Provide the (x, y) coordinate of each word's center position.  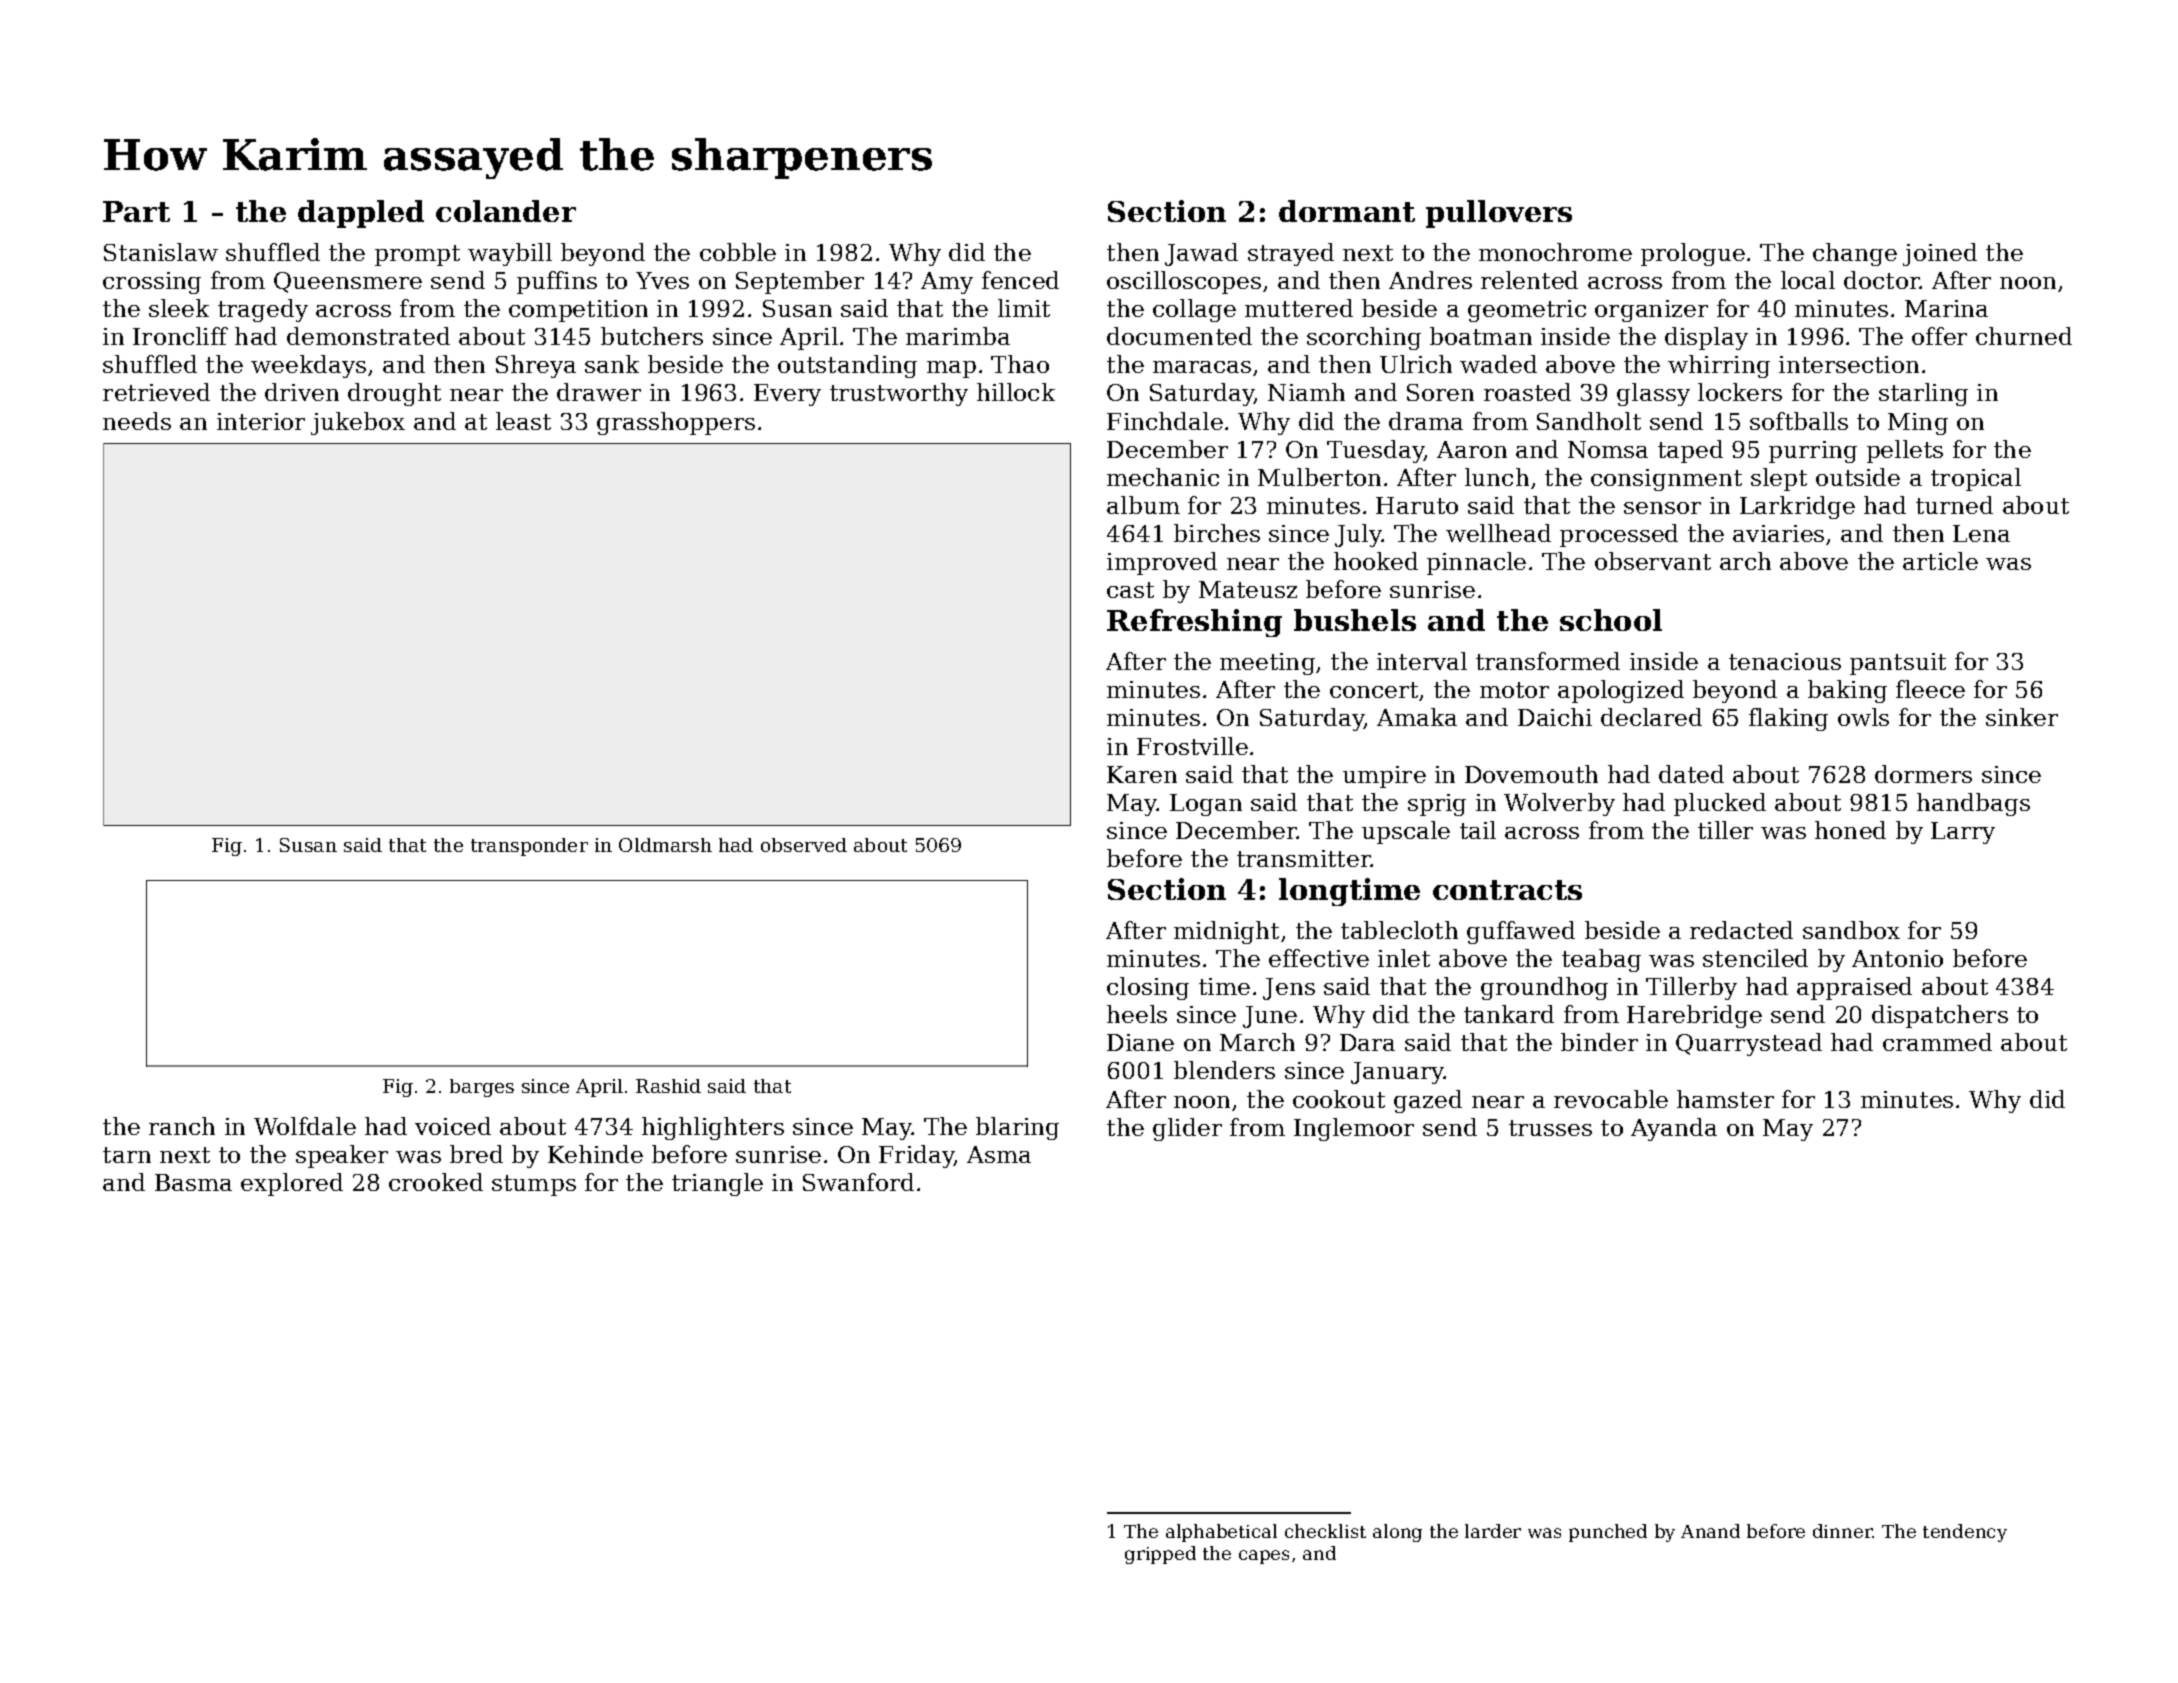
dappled (361, 214)
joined (1940, 254)
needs (137, 421)
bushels (1355, 620)
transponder (529, 847)
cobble (738, 252)
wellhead (1498, 533)
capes (1264, 1557)
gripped (1160, 1555)
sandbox (1851, 930)
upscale (1406, 832)
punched (1608, 1533)
